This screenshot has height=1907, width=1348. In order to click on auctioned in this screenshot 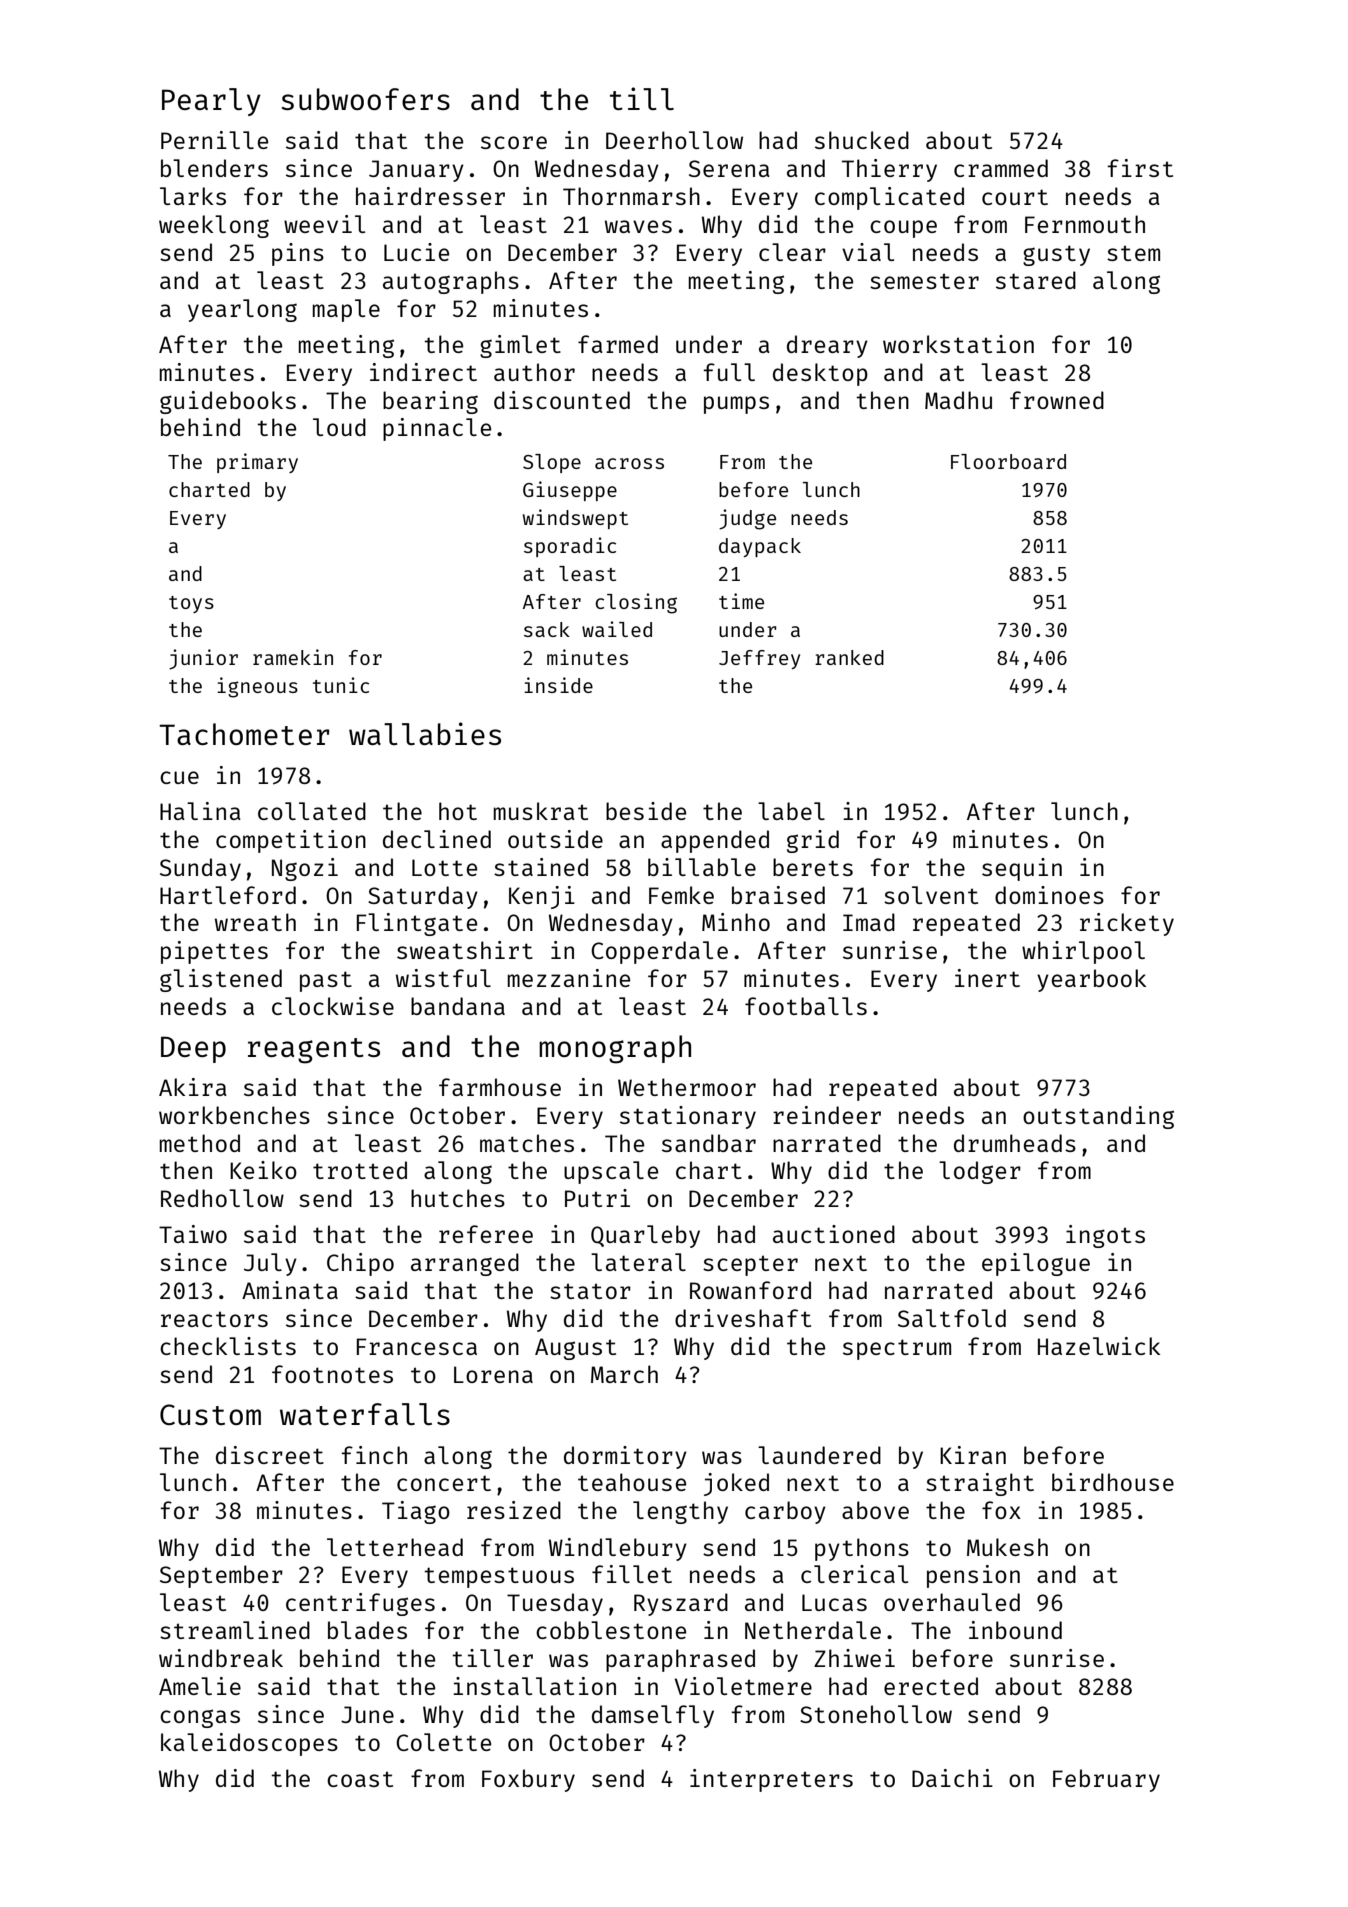, I will do `click(834, 1234)`.
